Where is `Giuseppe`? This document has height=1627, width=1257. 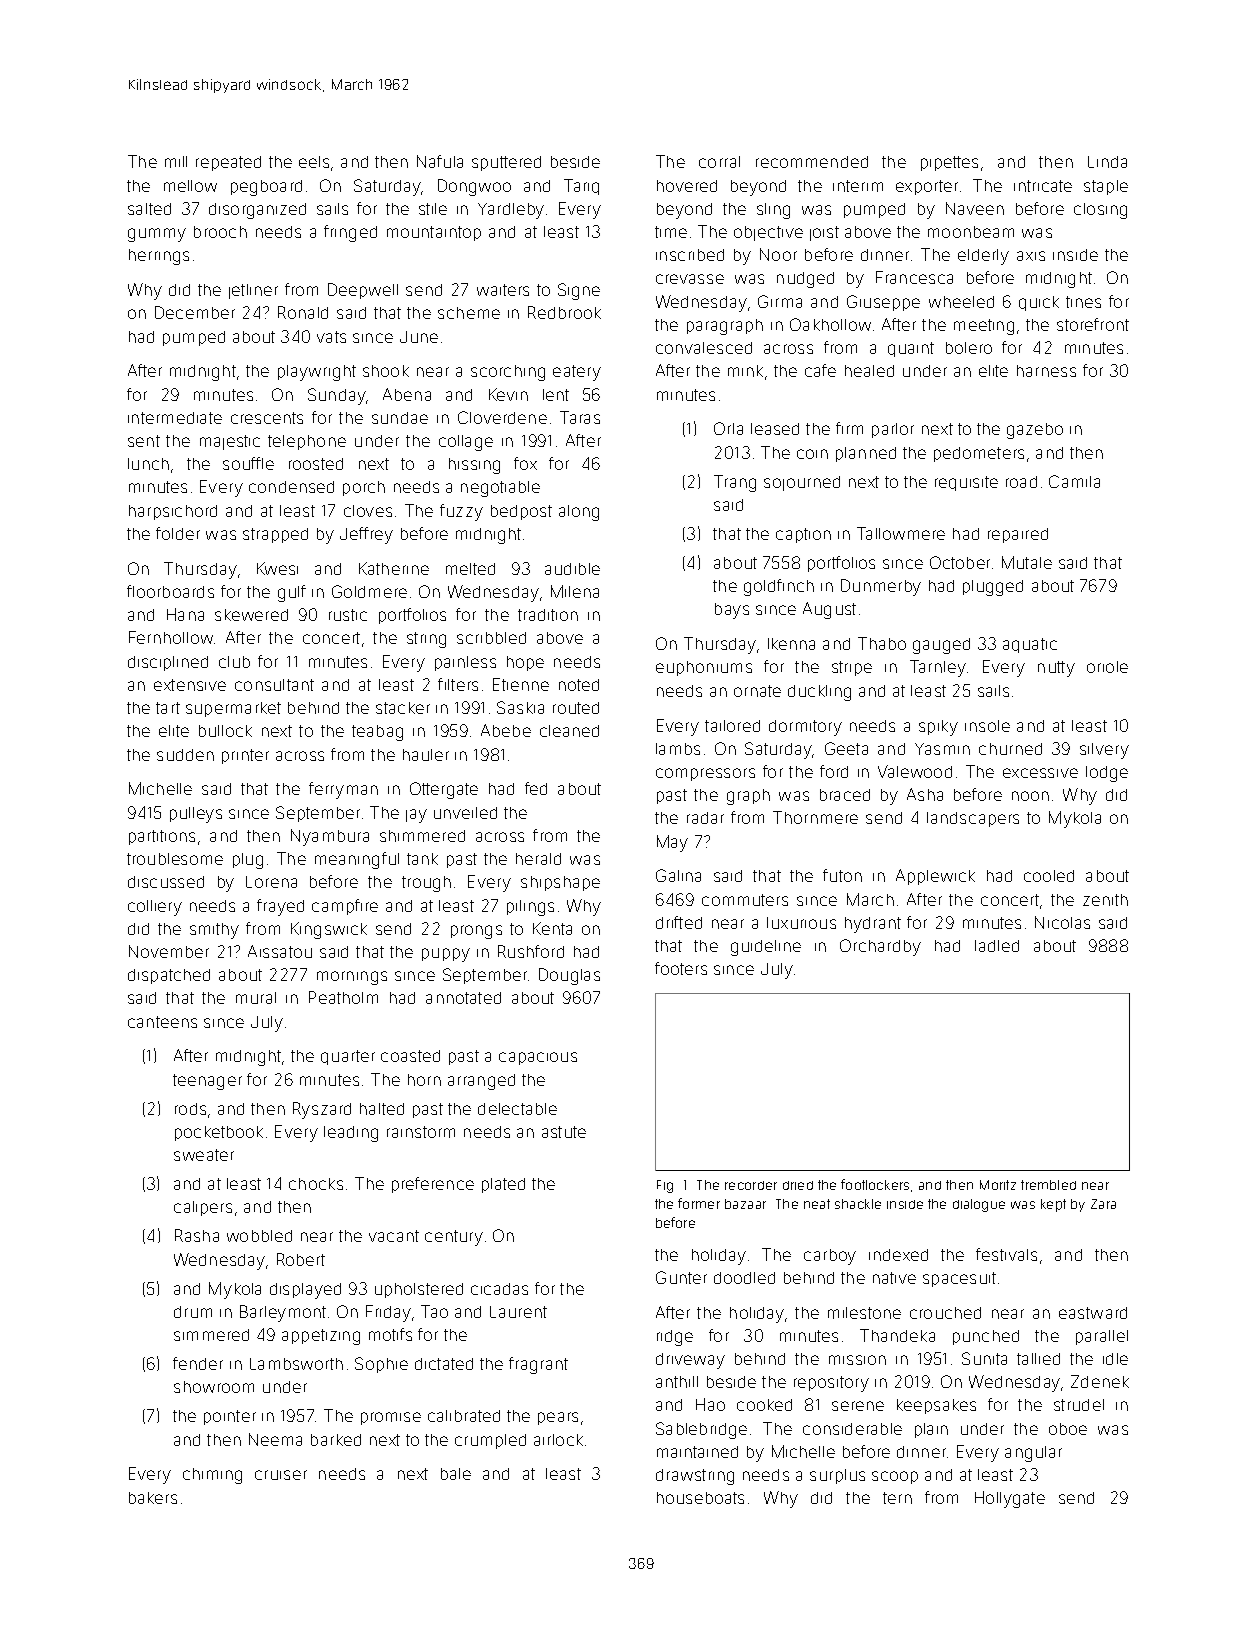 Giuseppe is located at coordinates (883, 303).
